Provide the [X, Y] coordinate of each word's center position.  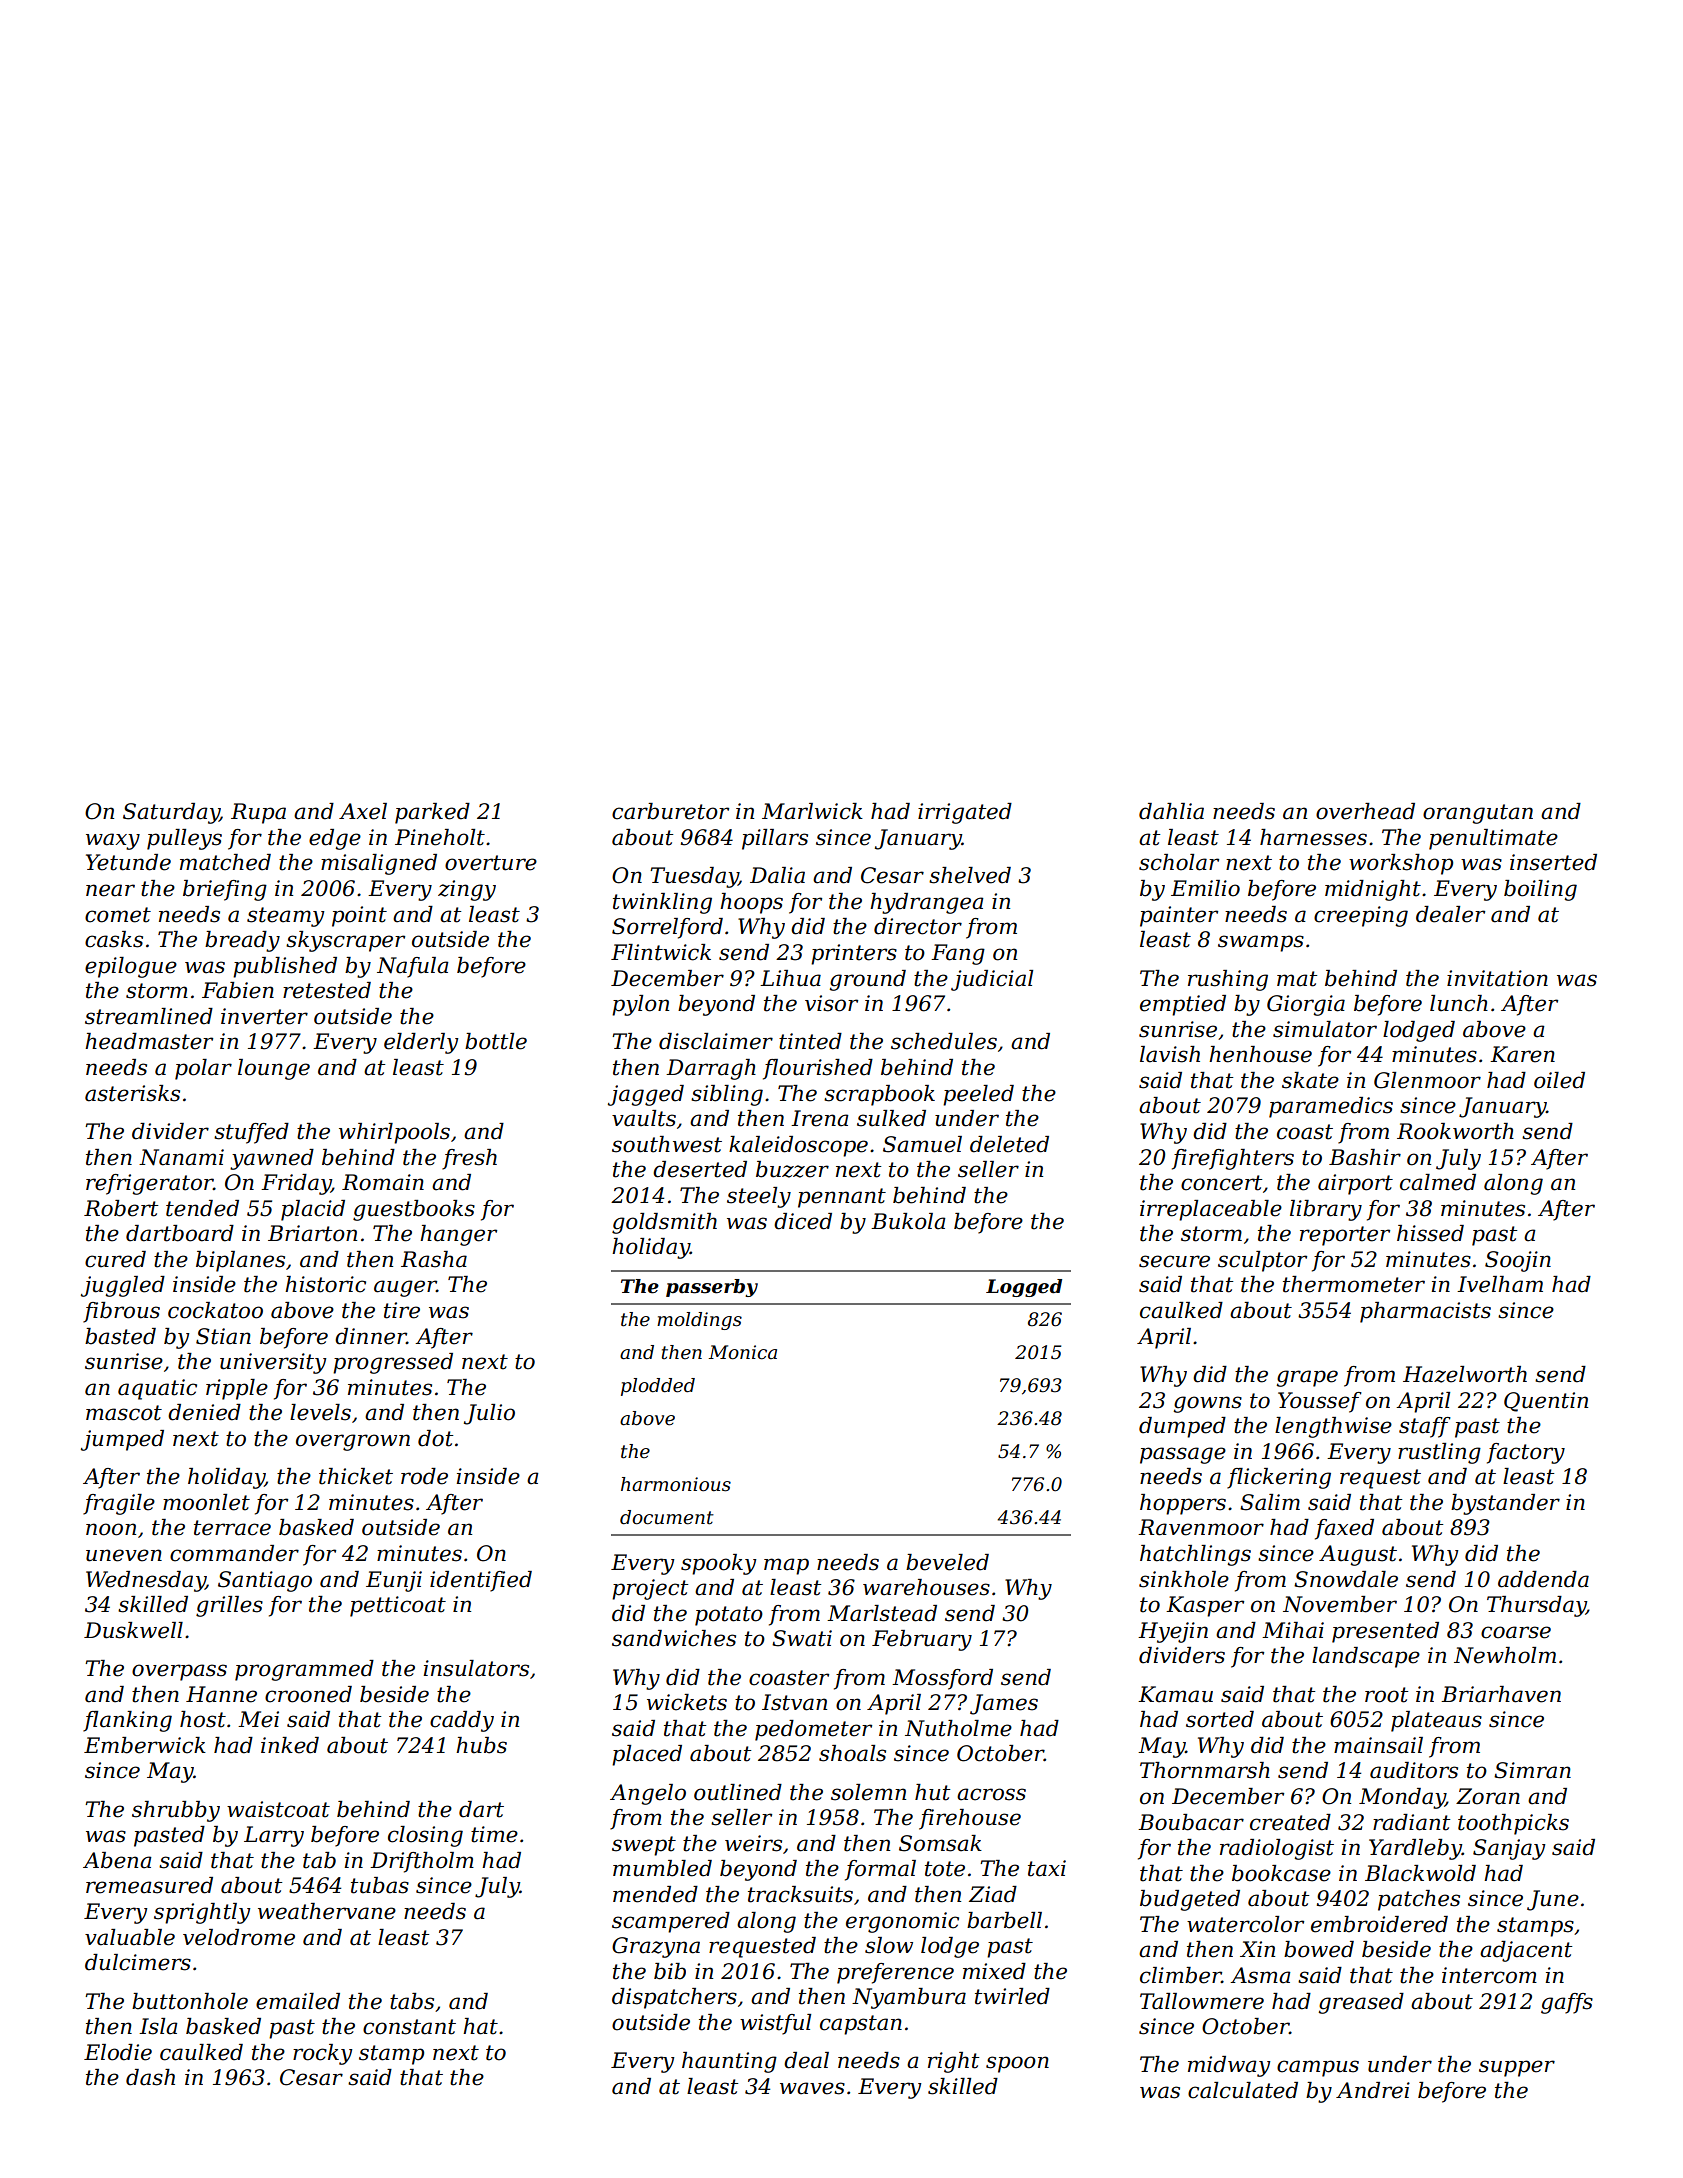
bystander [1505, 1504]
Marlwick [812, 811]
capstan [861, 2025]
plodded [658, 1387]
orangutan [1478, 814]
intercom [1489, 1975]
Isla [158, 2026]
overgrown [353, 1442]
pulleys [184, 839]
